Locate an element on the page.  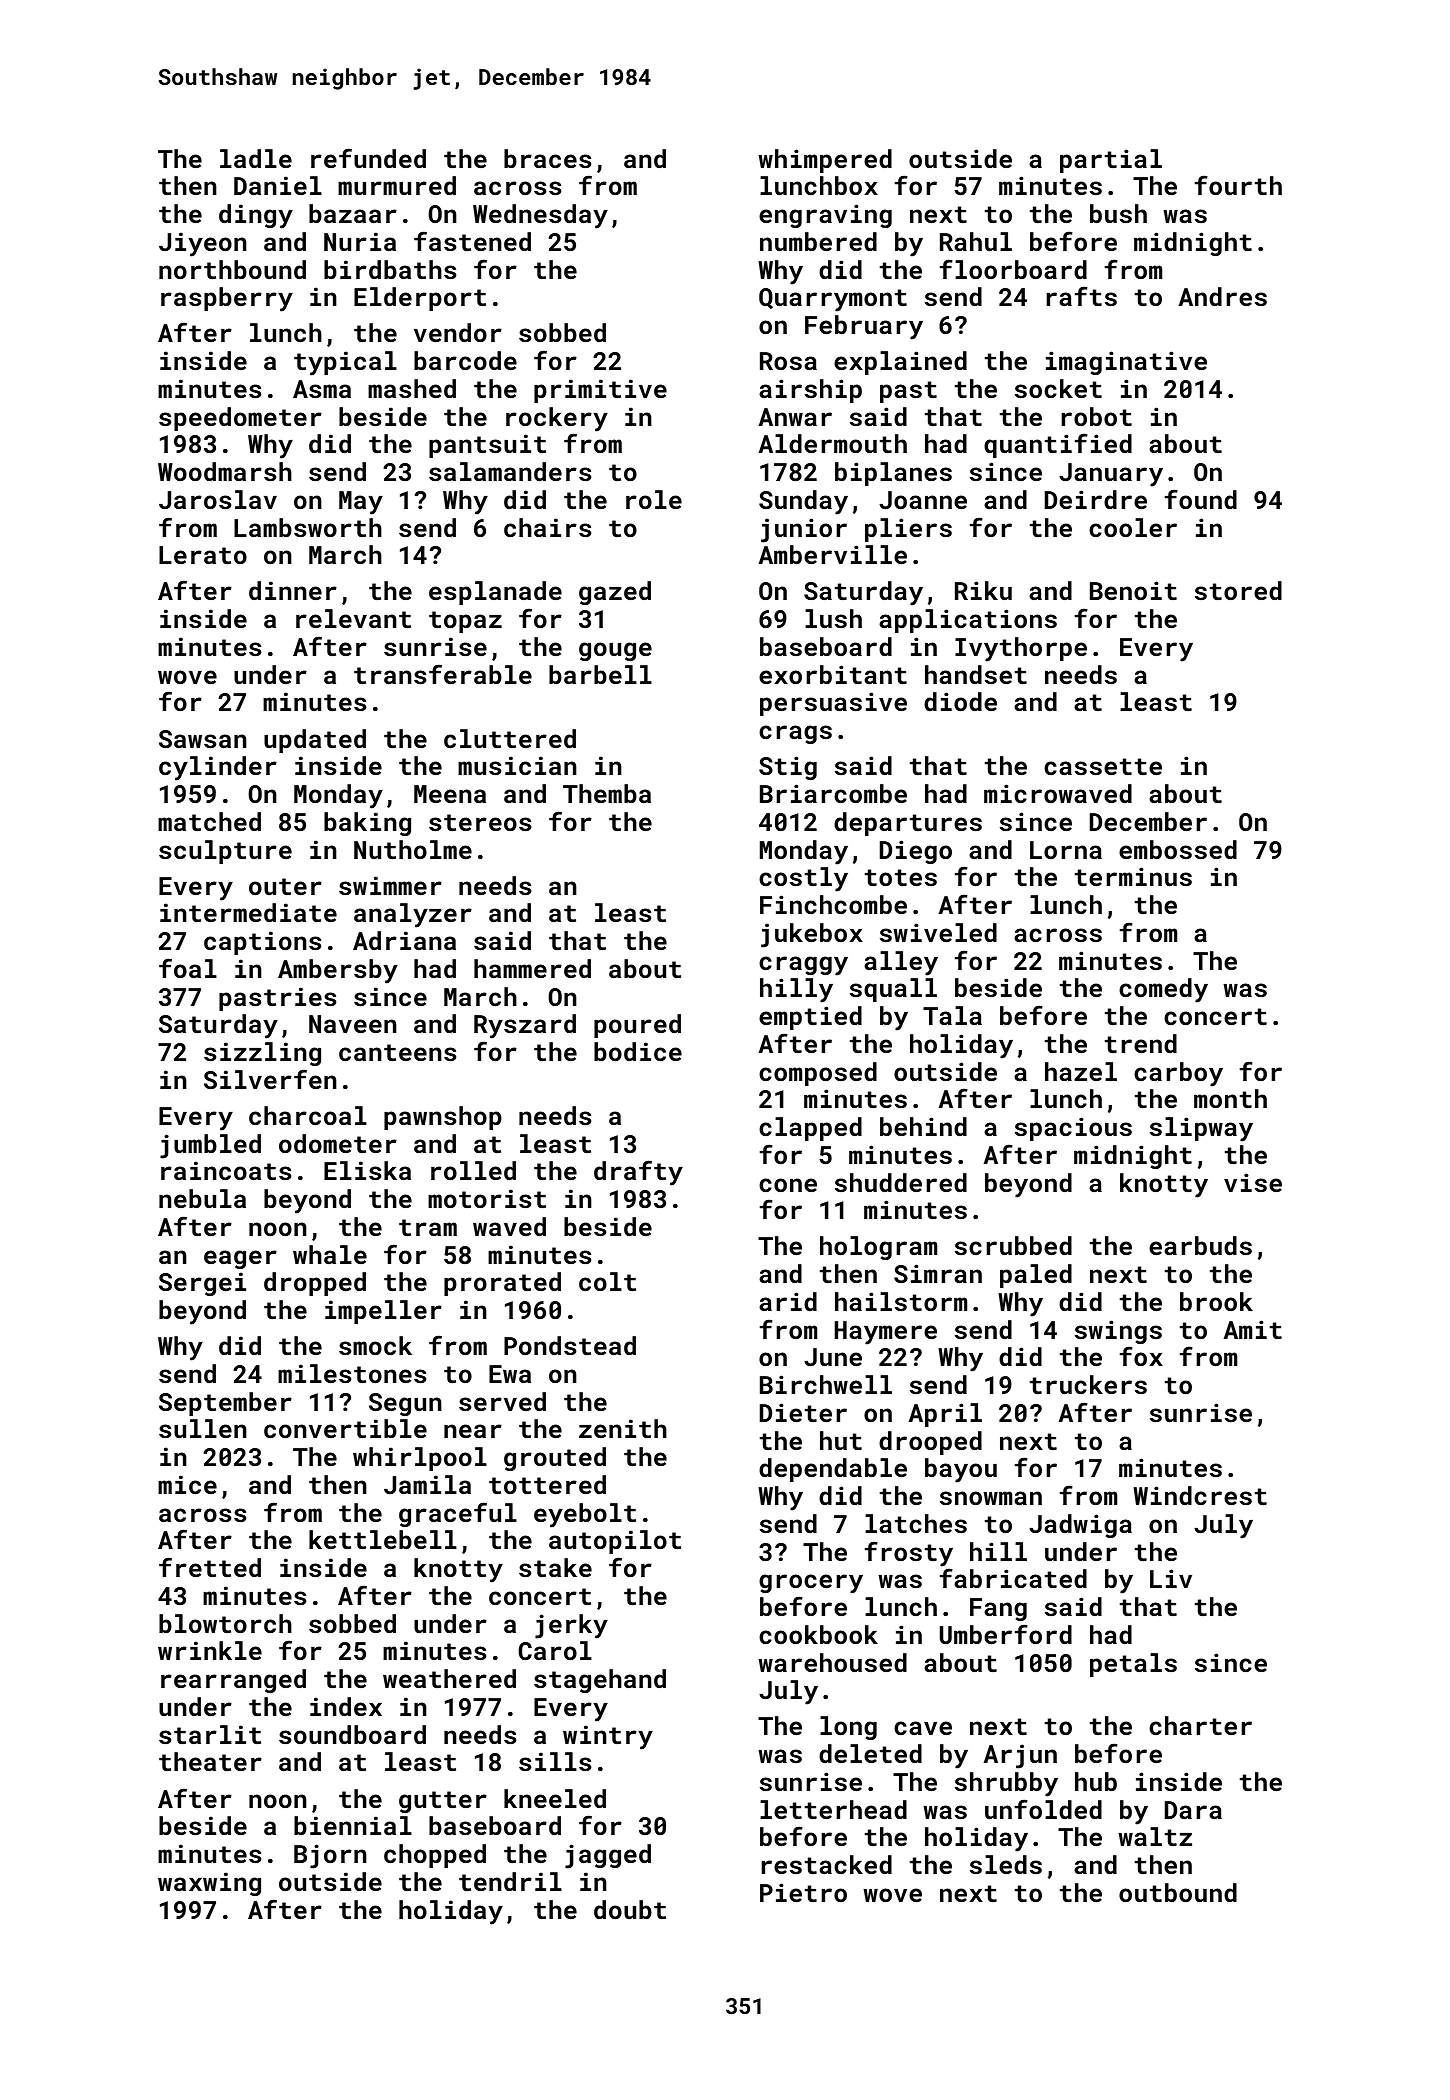
stored is located at coordinates (1238, 590).
